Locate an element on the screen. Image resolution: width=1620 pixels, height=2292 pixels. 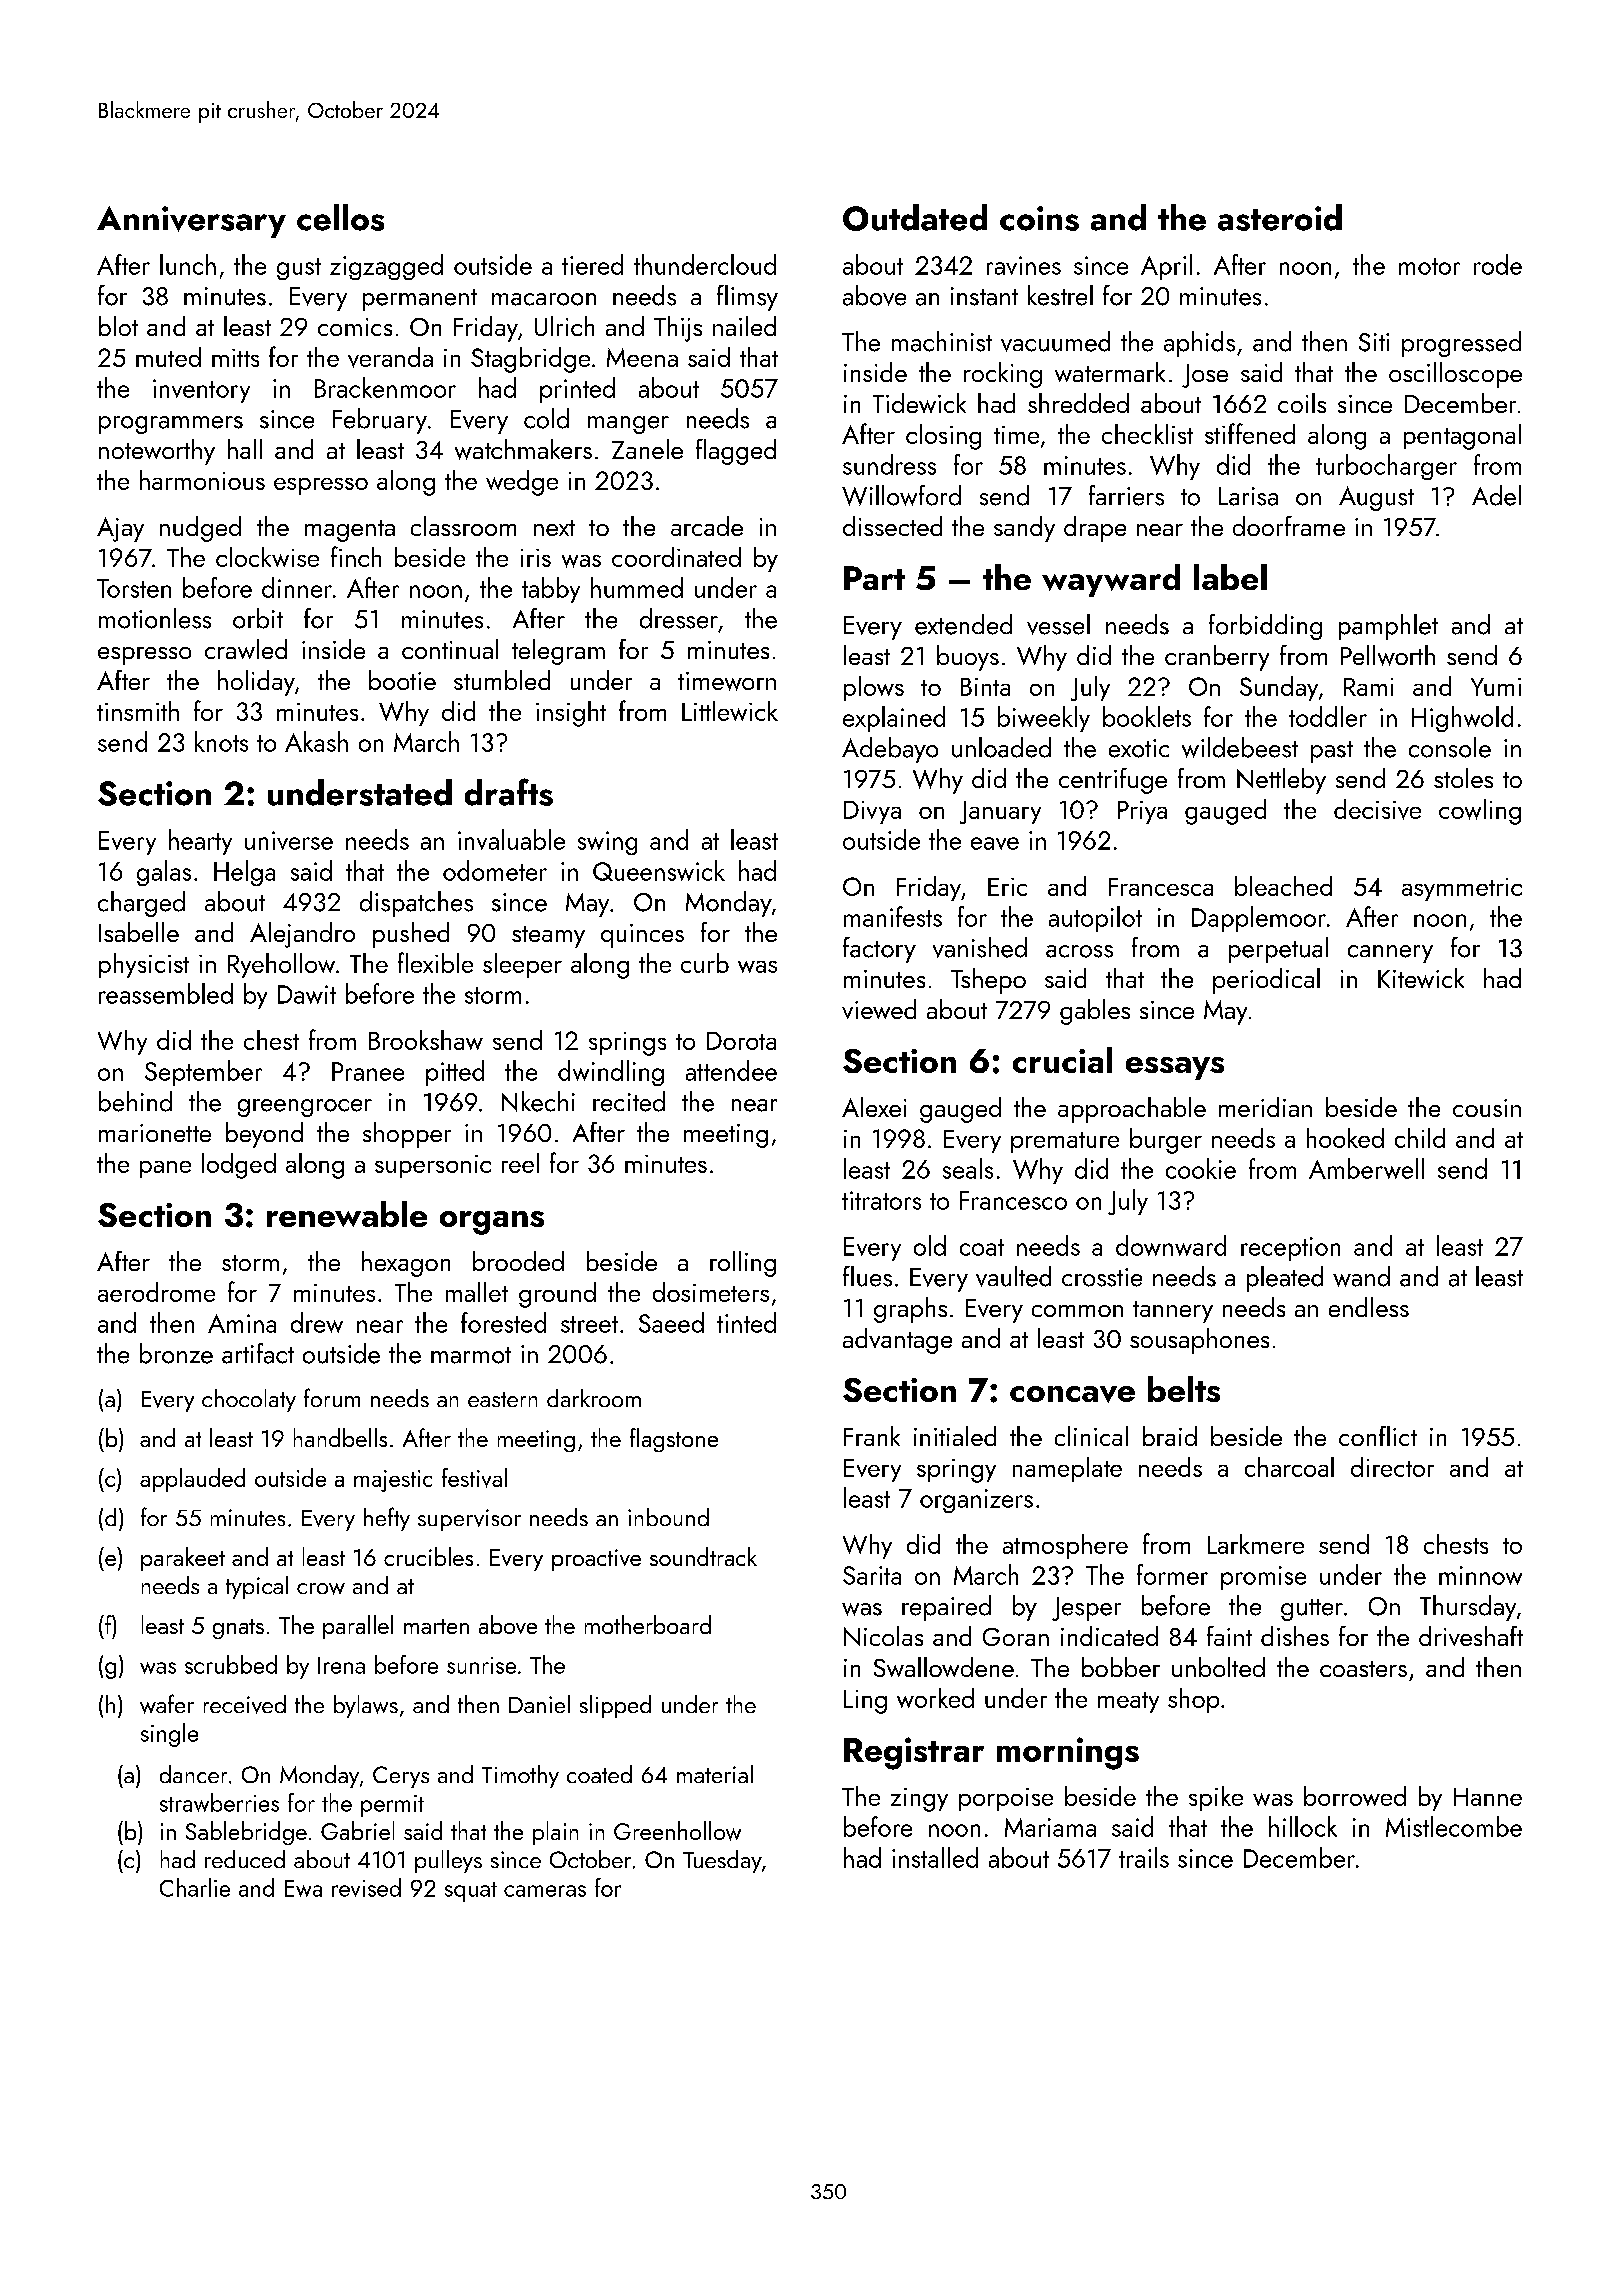
concave is located at coordinates (1072, 1394).
